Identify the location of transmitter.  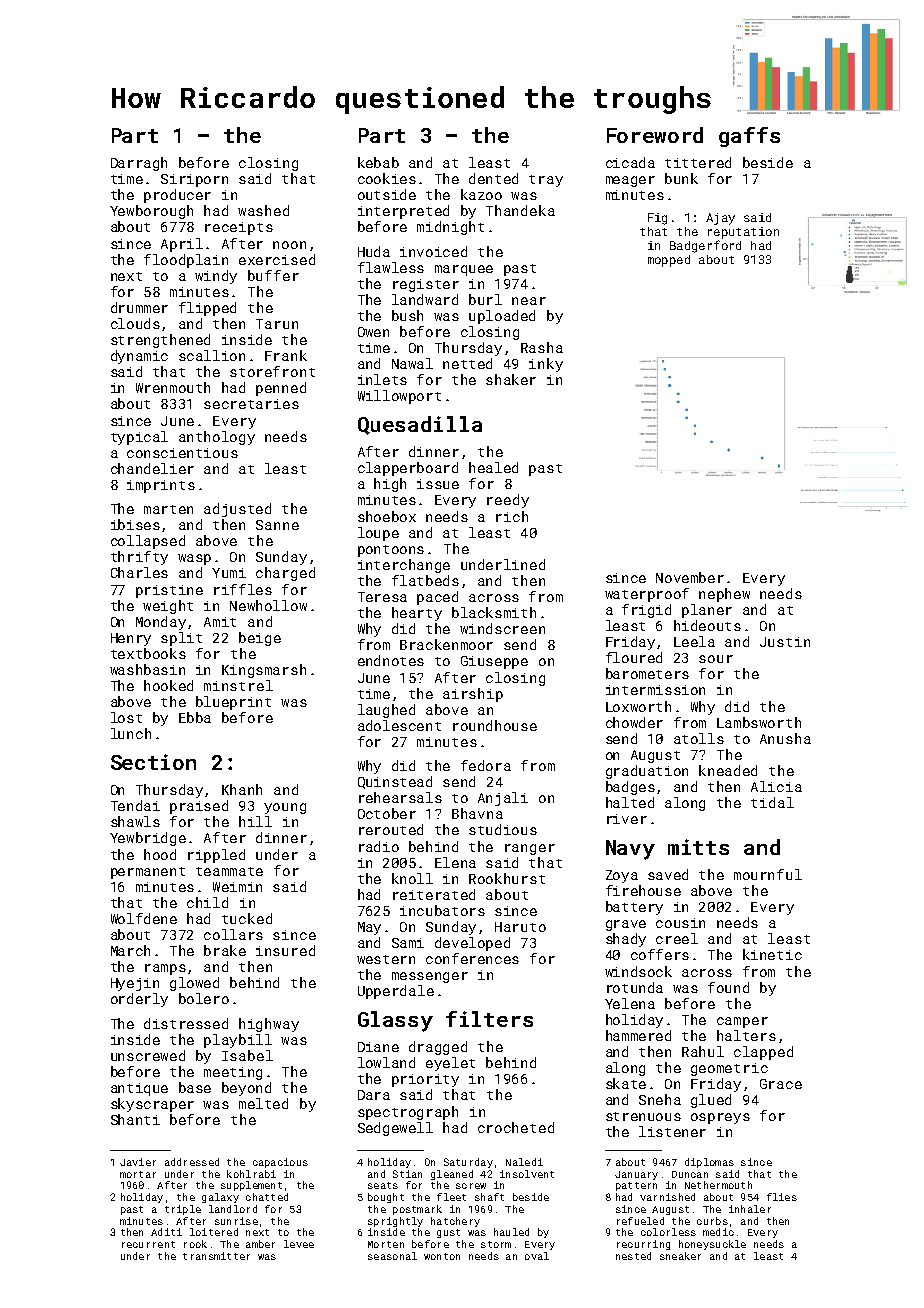
(216, 1256).
